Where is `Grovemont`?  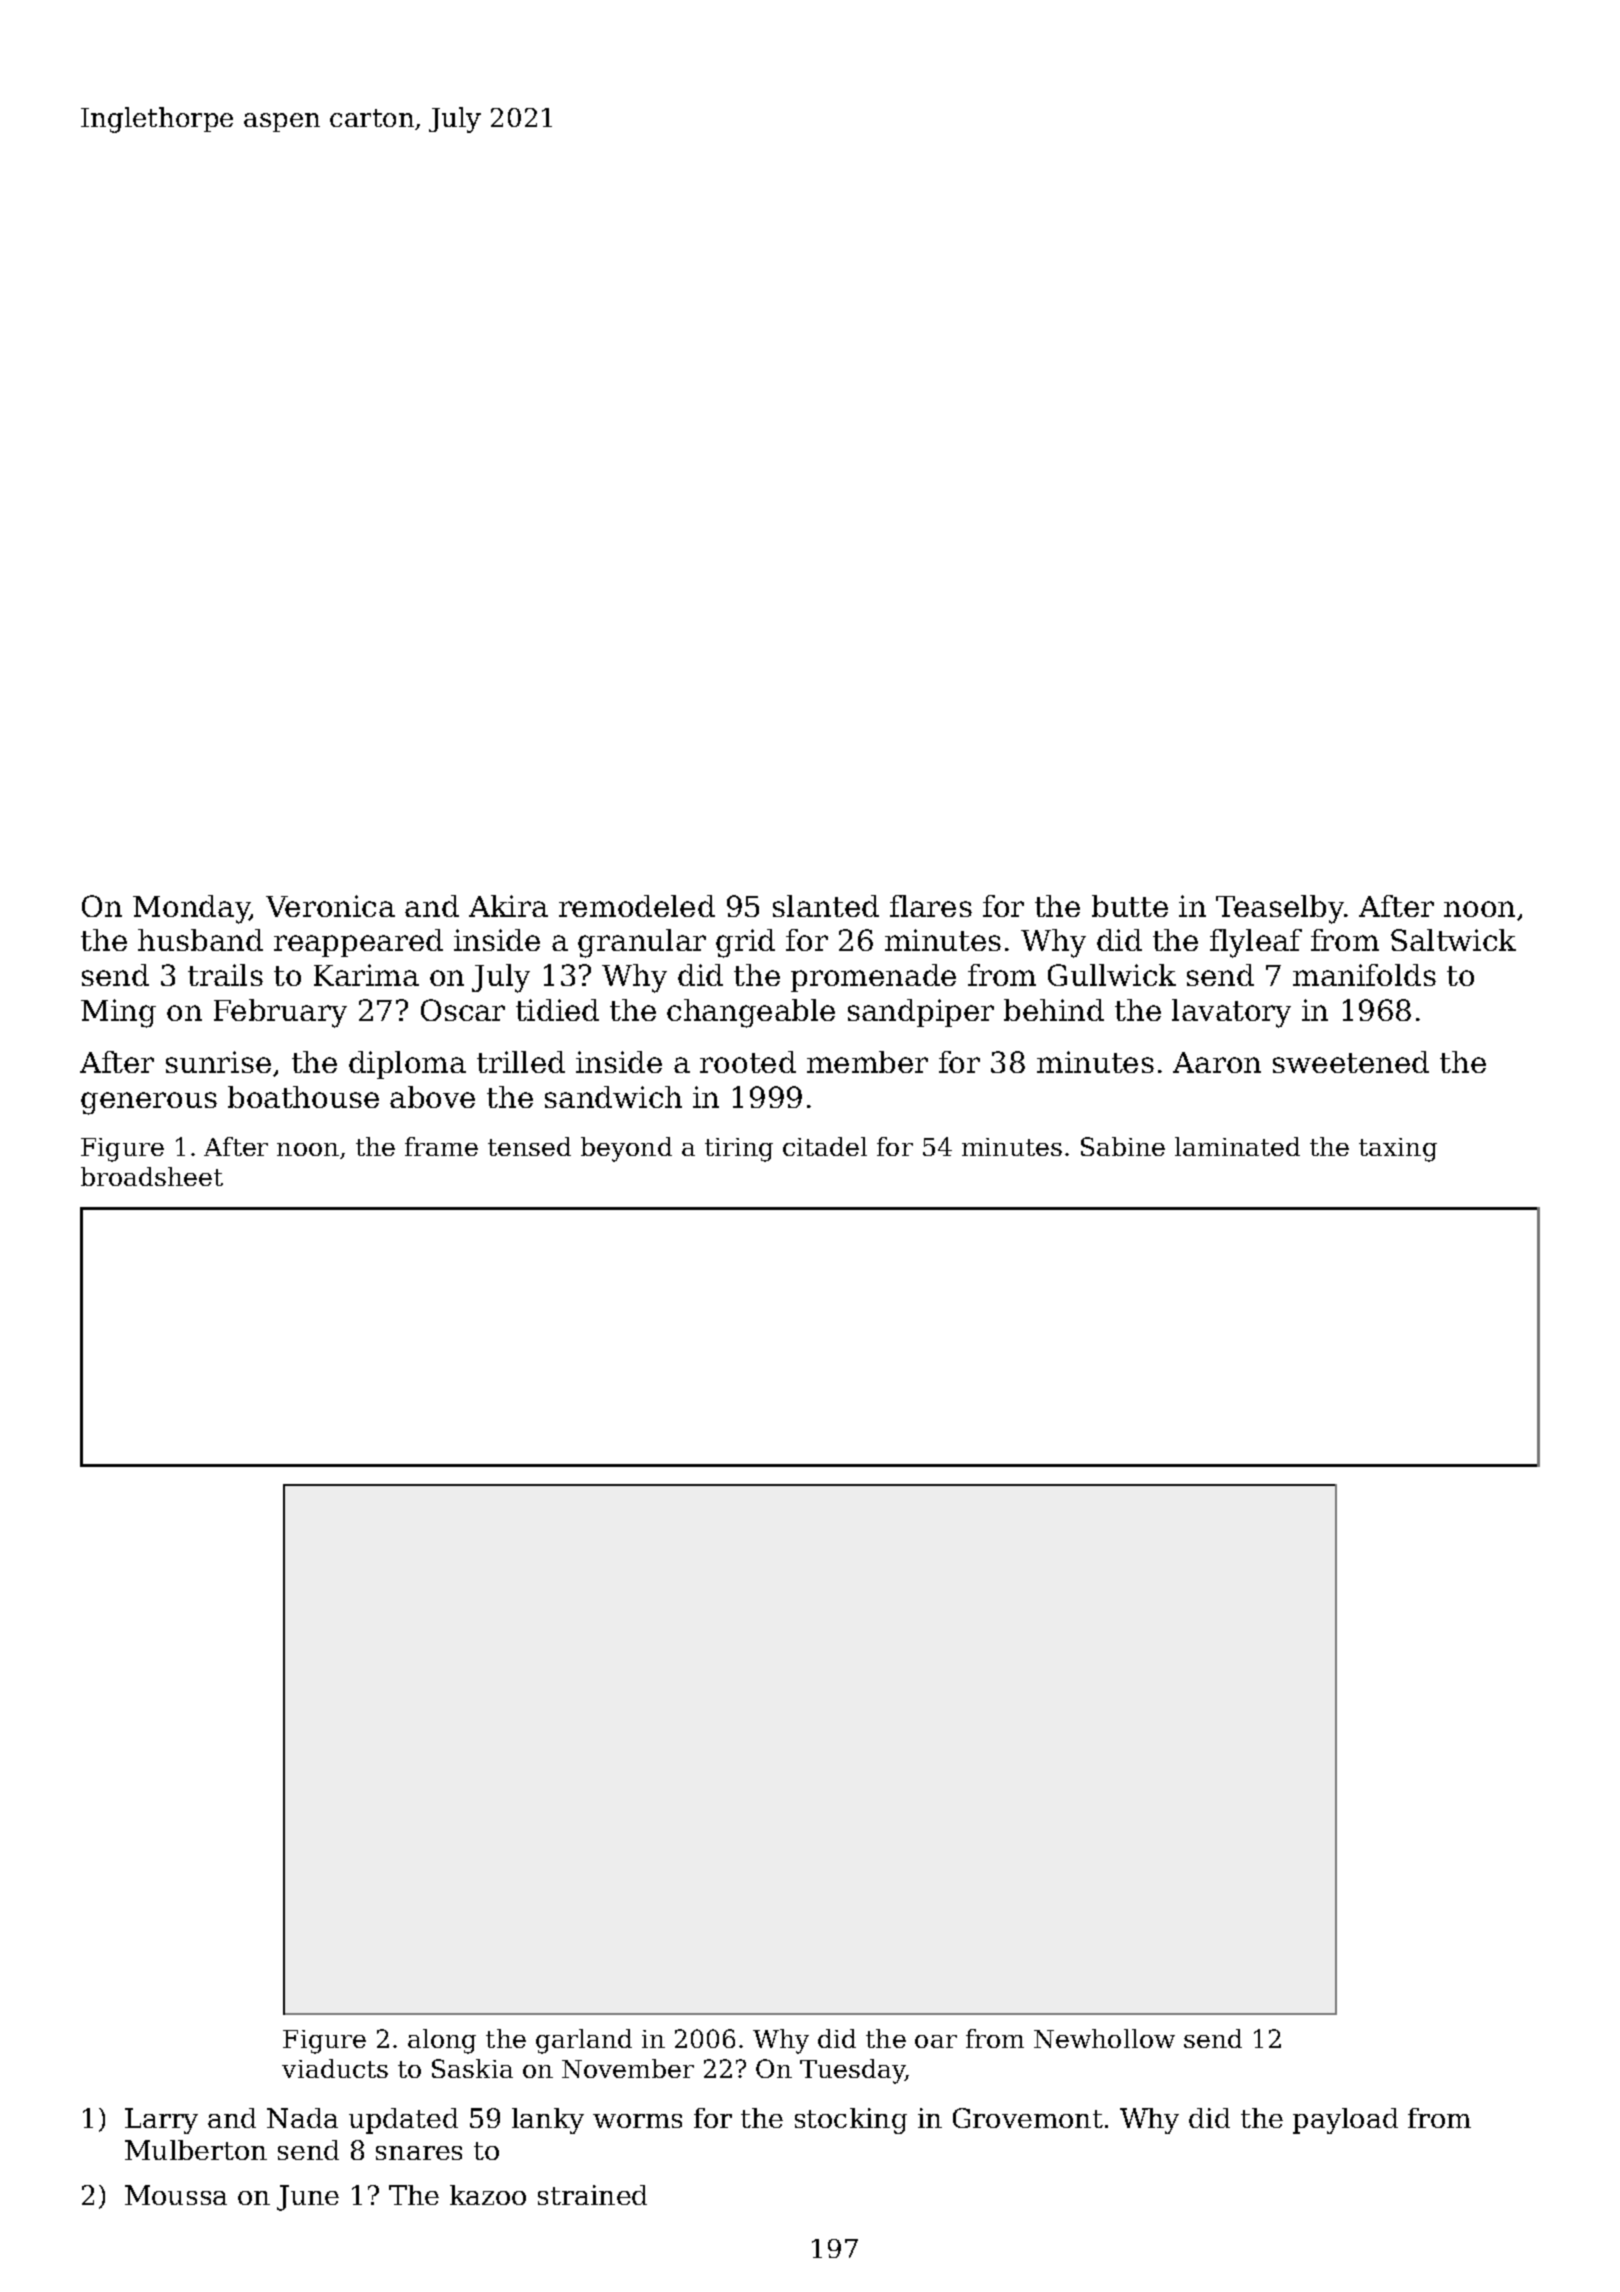 Grovemont is located at coordinates (1028, 2118).
